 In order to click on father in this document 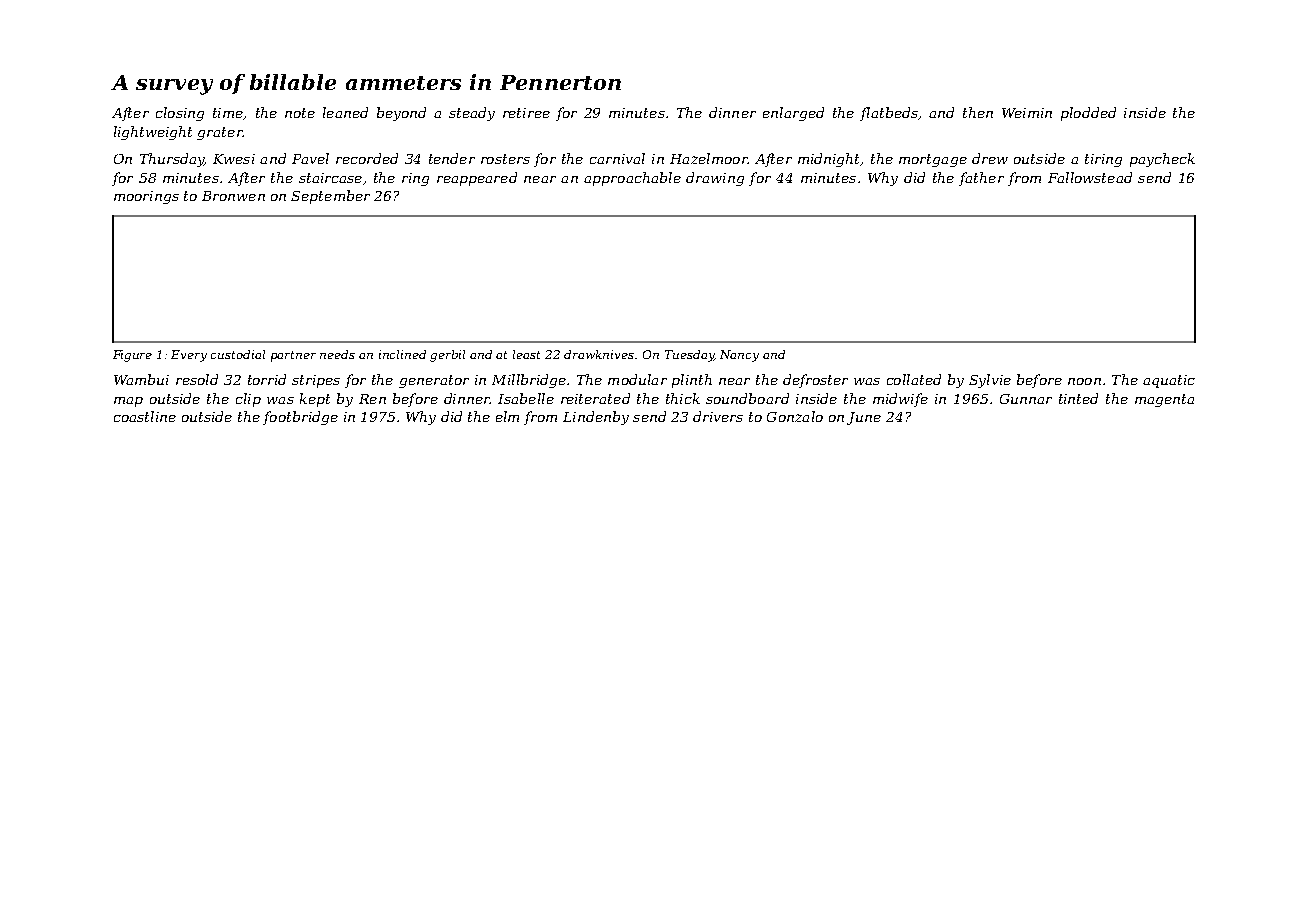, I will do `click(981, 179)`.
